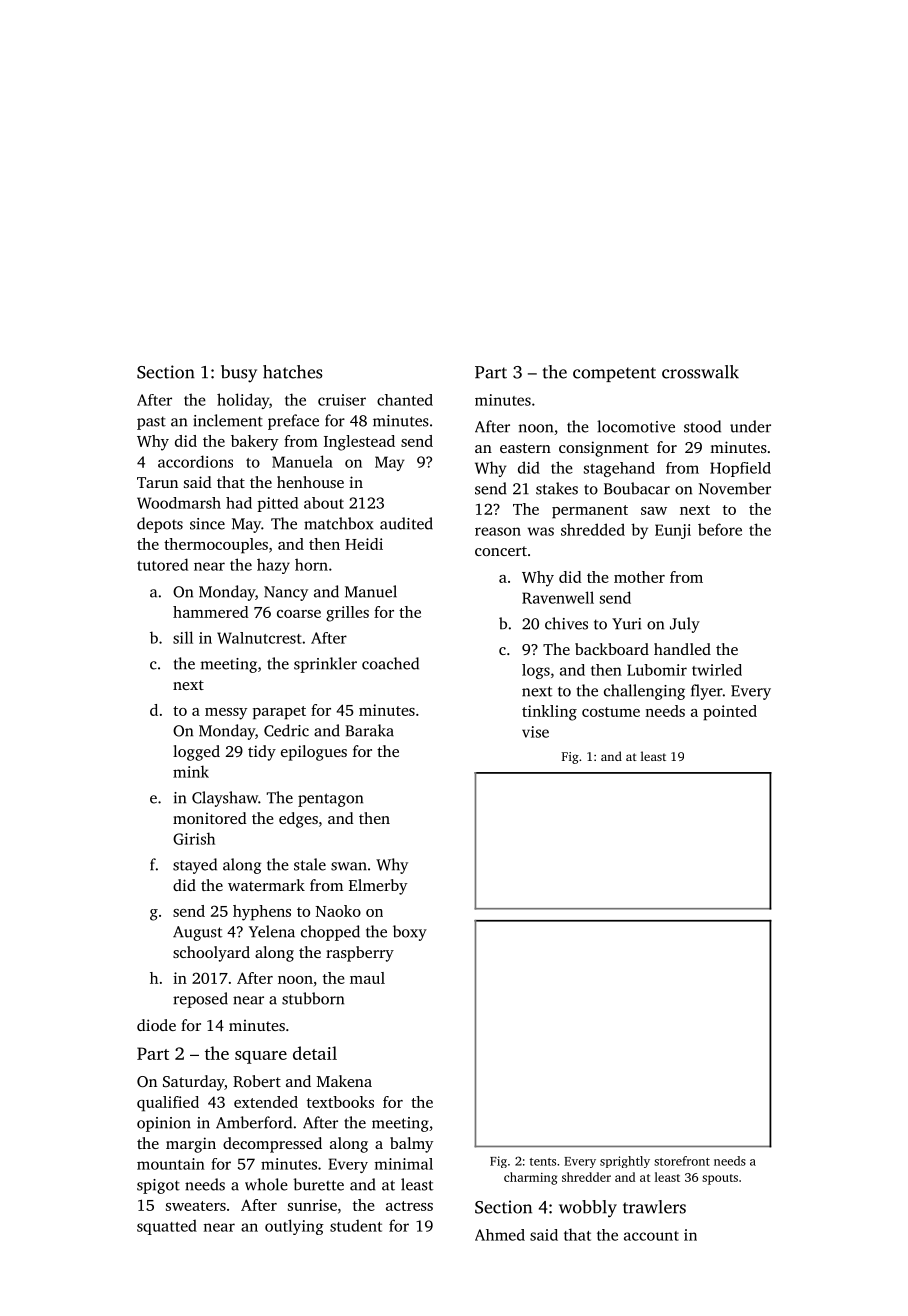  I want to click on busy, so click(239, 374).
